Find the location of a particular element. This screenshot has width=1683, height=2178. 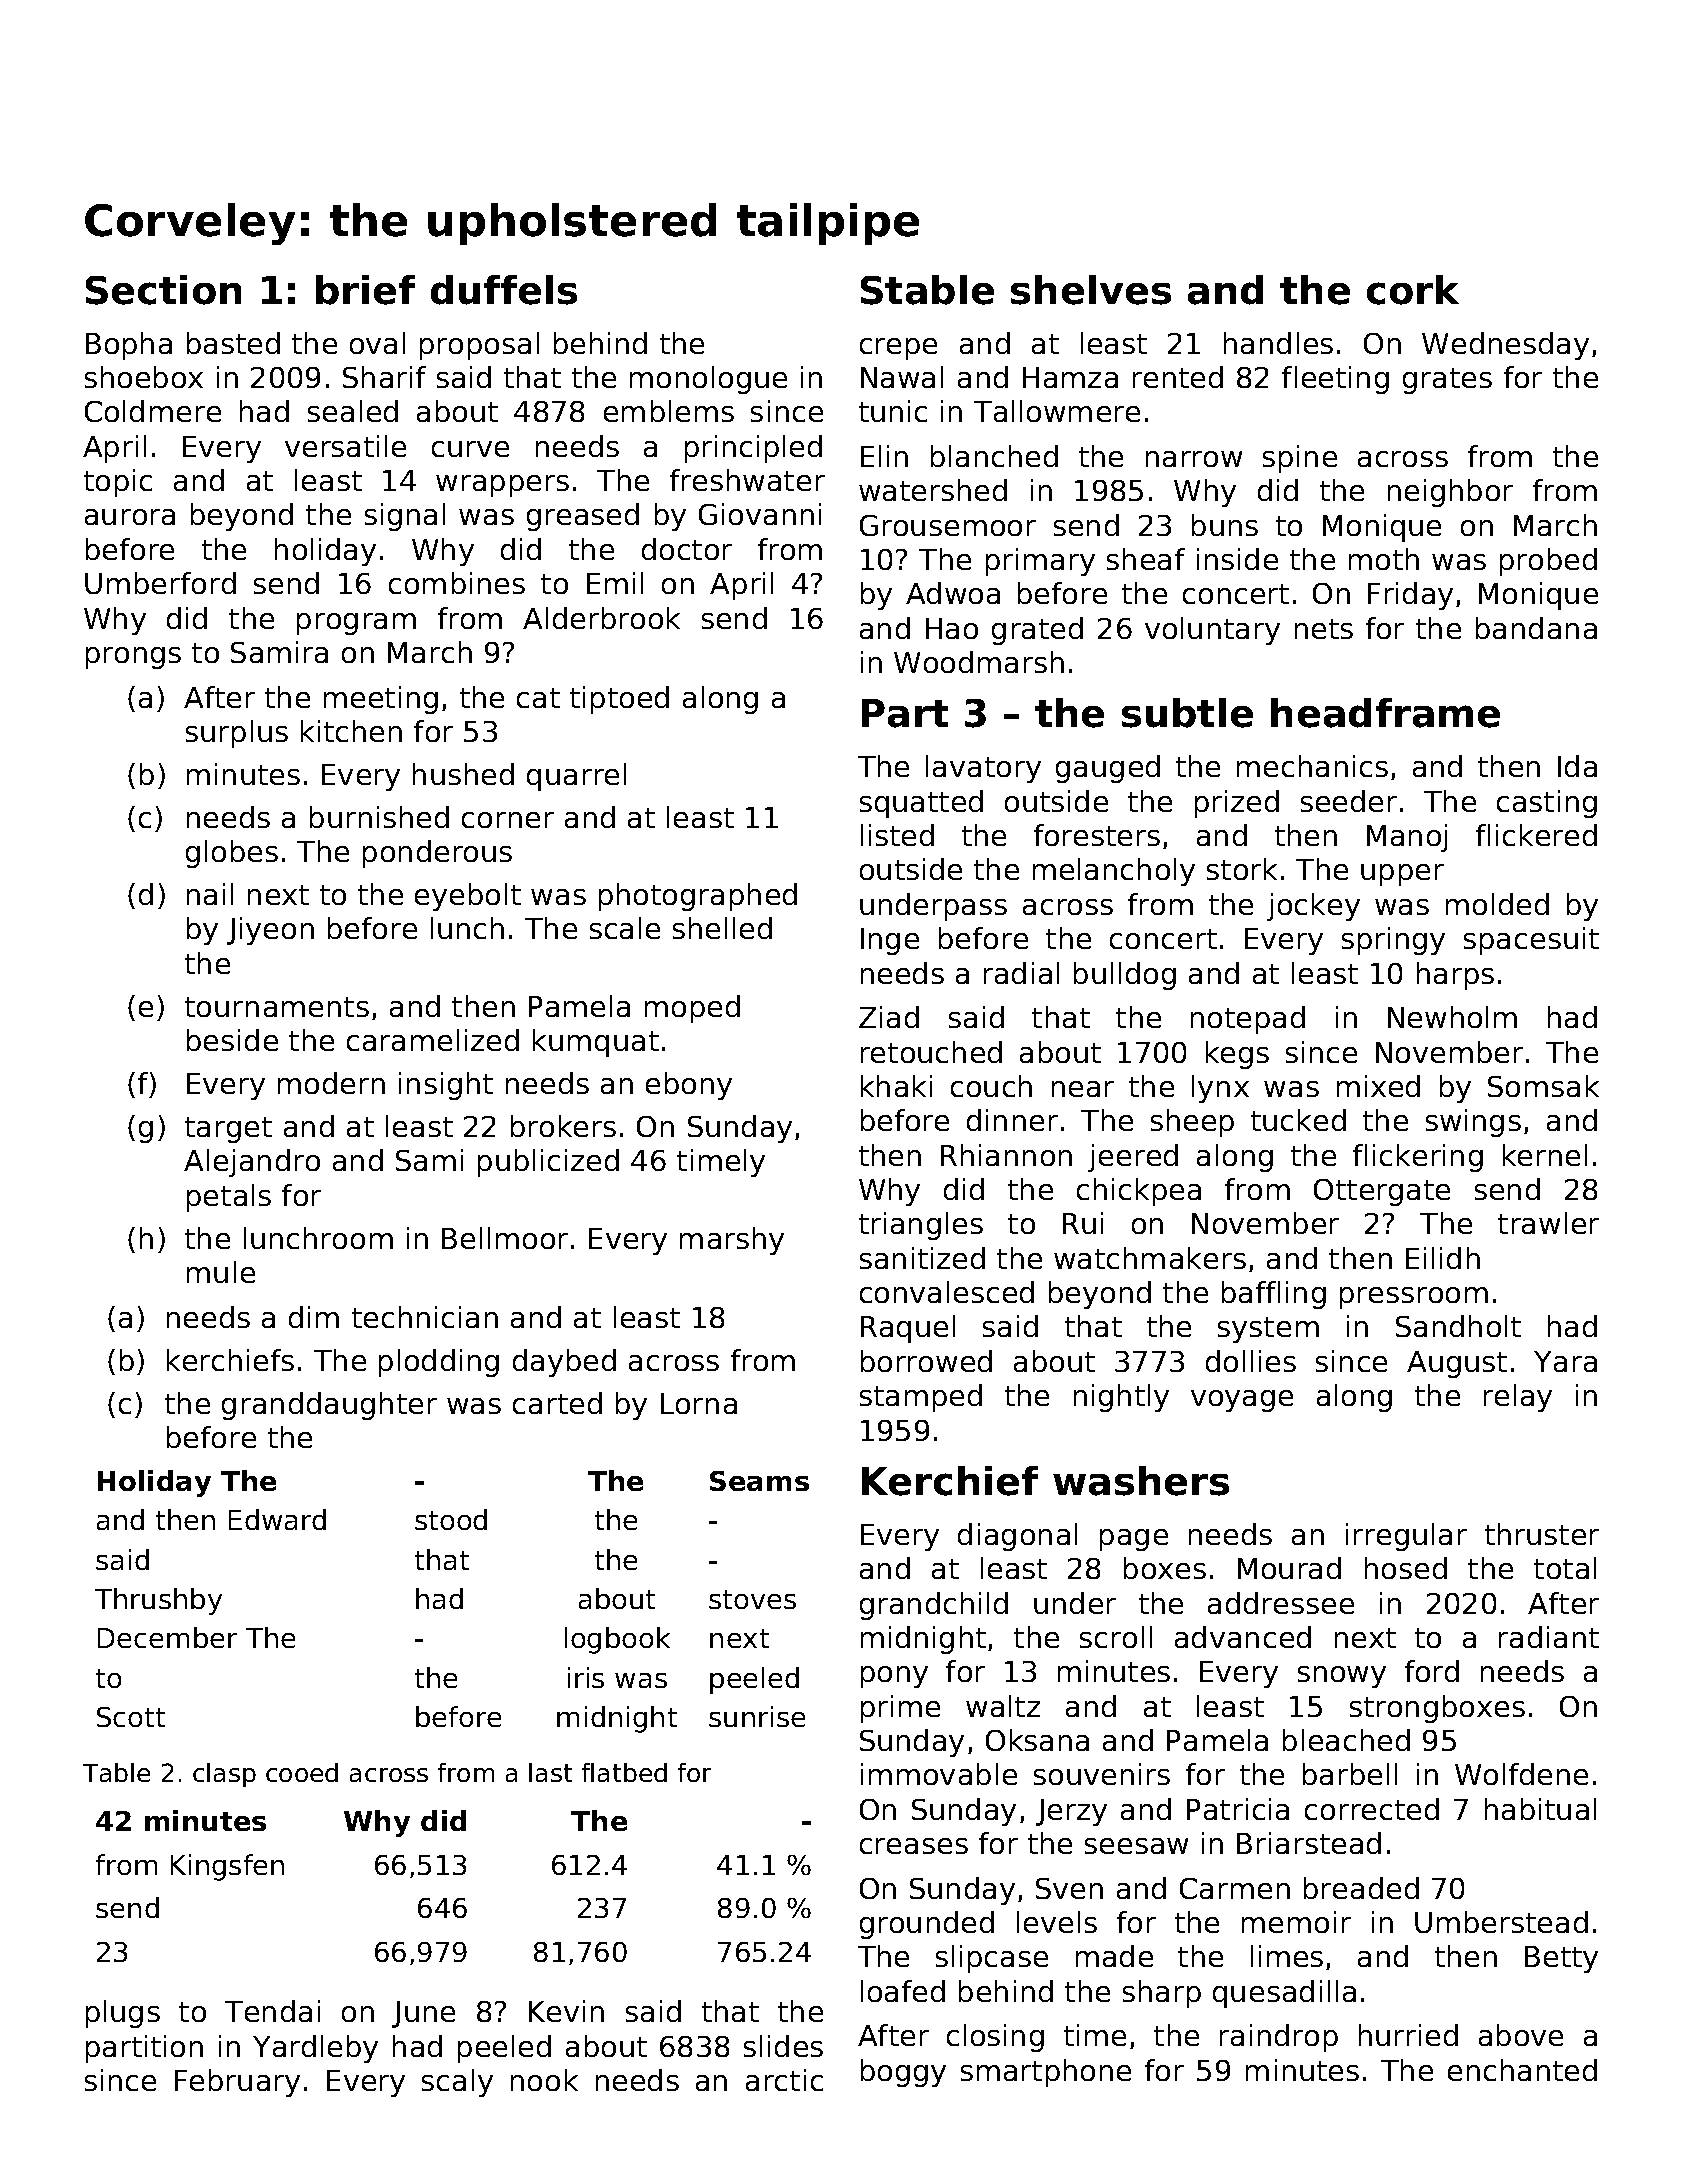

insight is located at coordinates (446, 1086).
